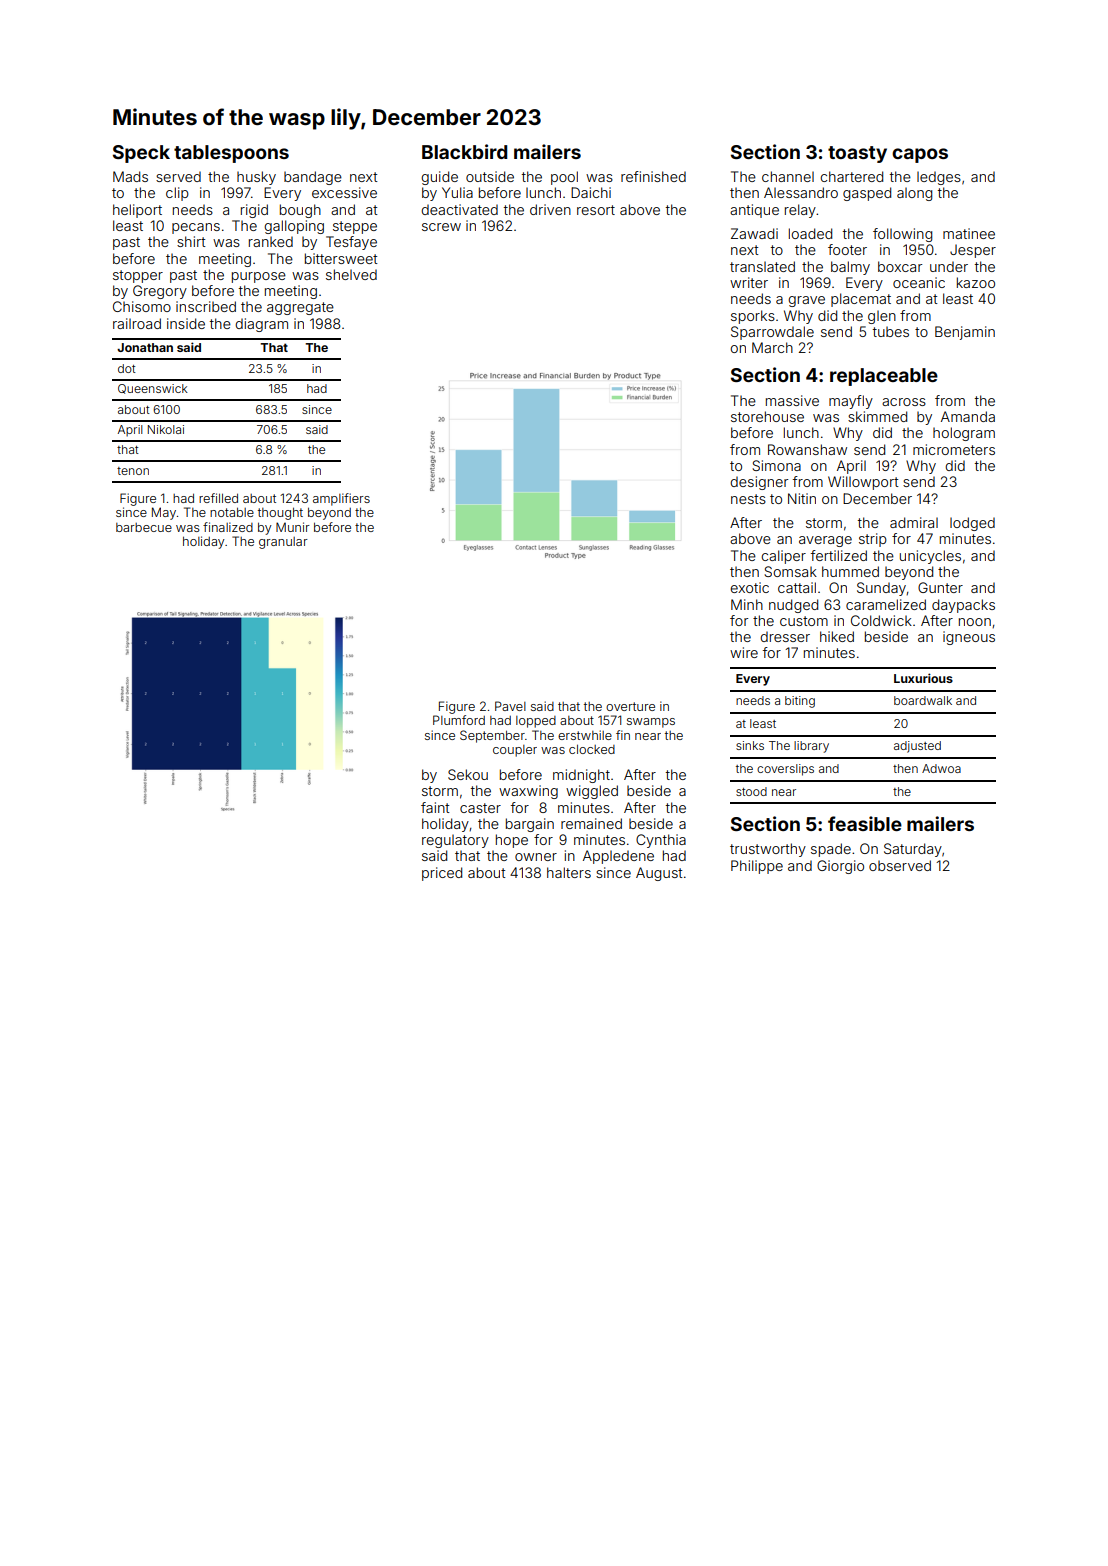 Image resolution: width=1108 pixels, height=1566 pixels. What do you see at coordinates (144, 527) in the image?
I see `barbecue` at bounding box center [144, 527].
